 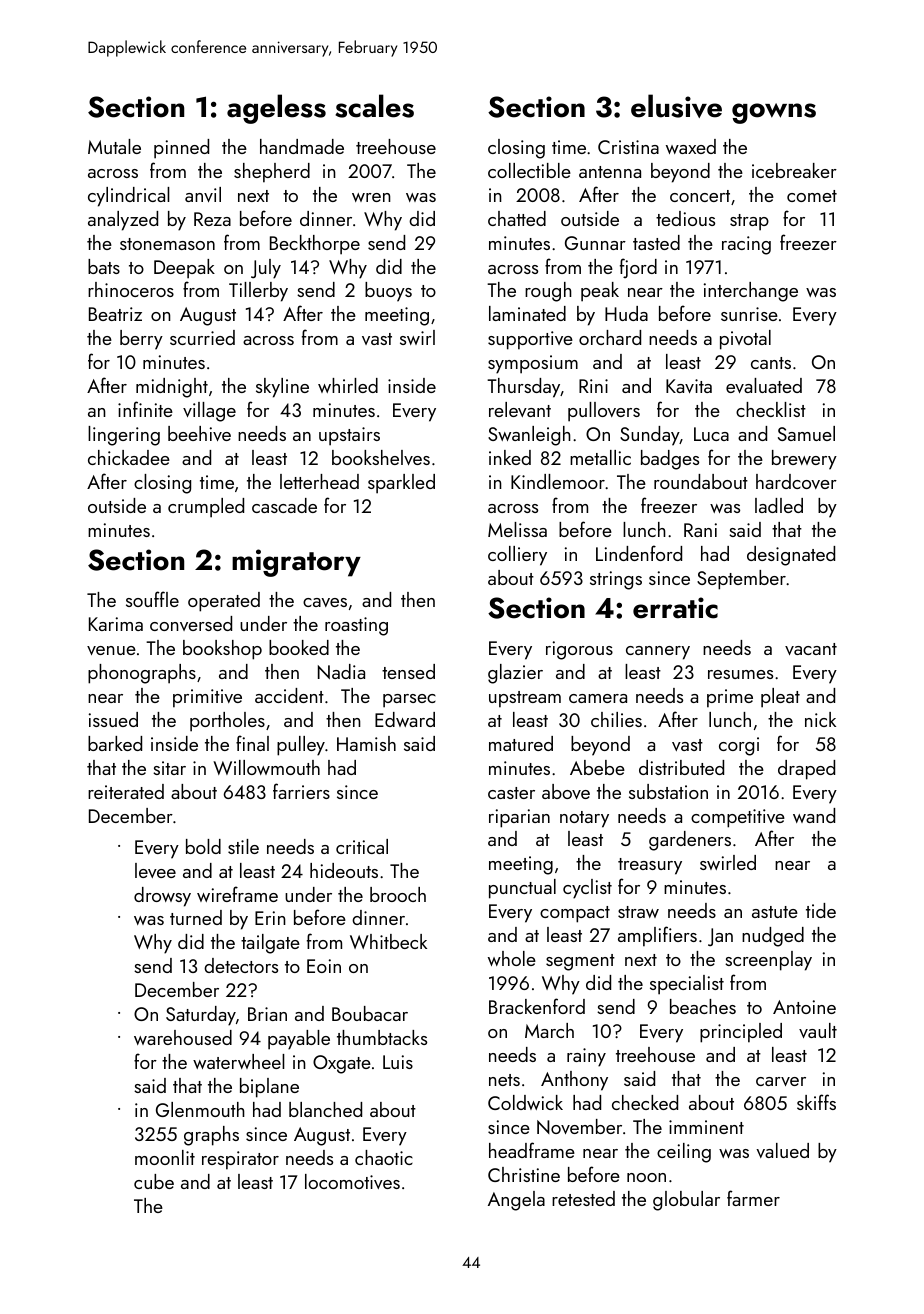 What do you see at coordinates (741, 1033) in the screenshot?
I see `principled` at bounding box center [741, 1033].
